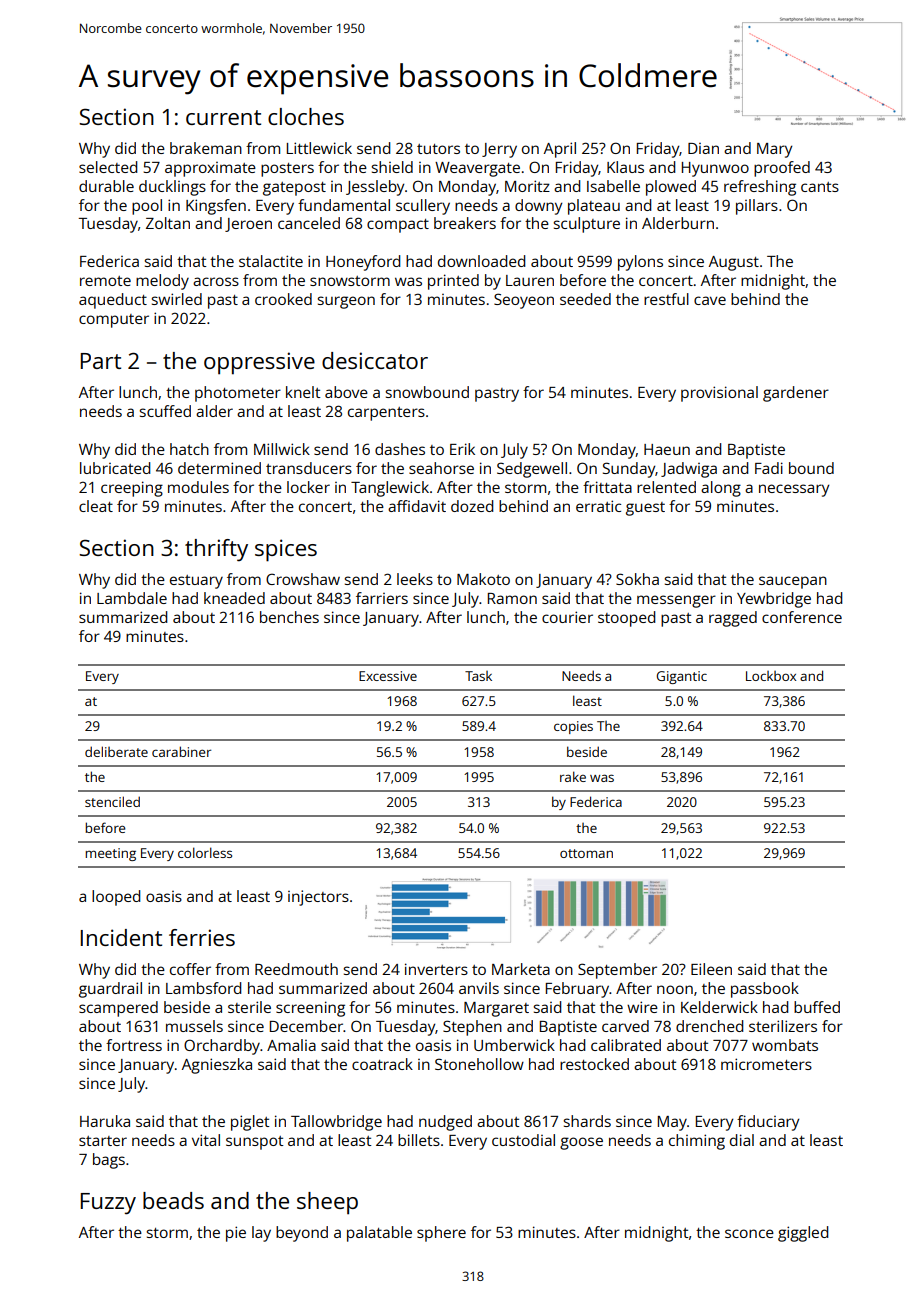 Image resolution: width=924 pixels, height=1308 pixels. What do you see at coordinates (306, 116) in the screenshot?
I see `cloches` at bounding box center [306, 116].
